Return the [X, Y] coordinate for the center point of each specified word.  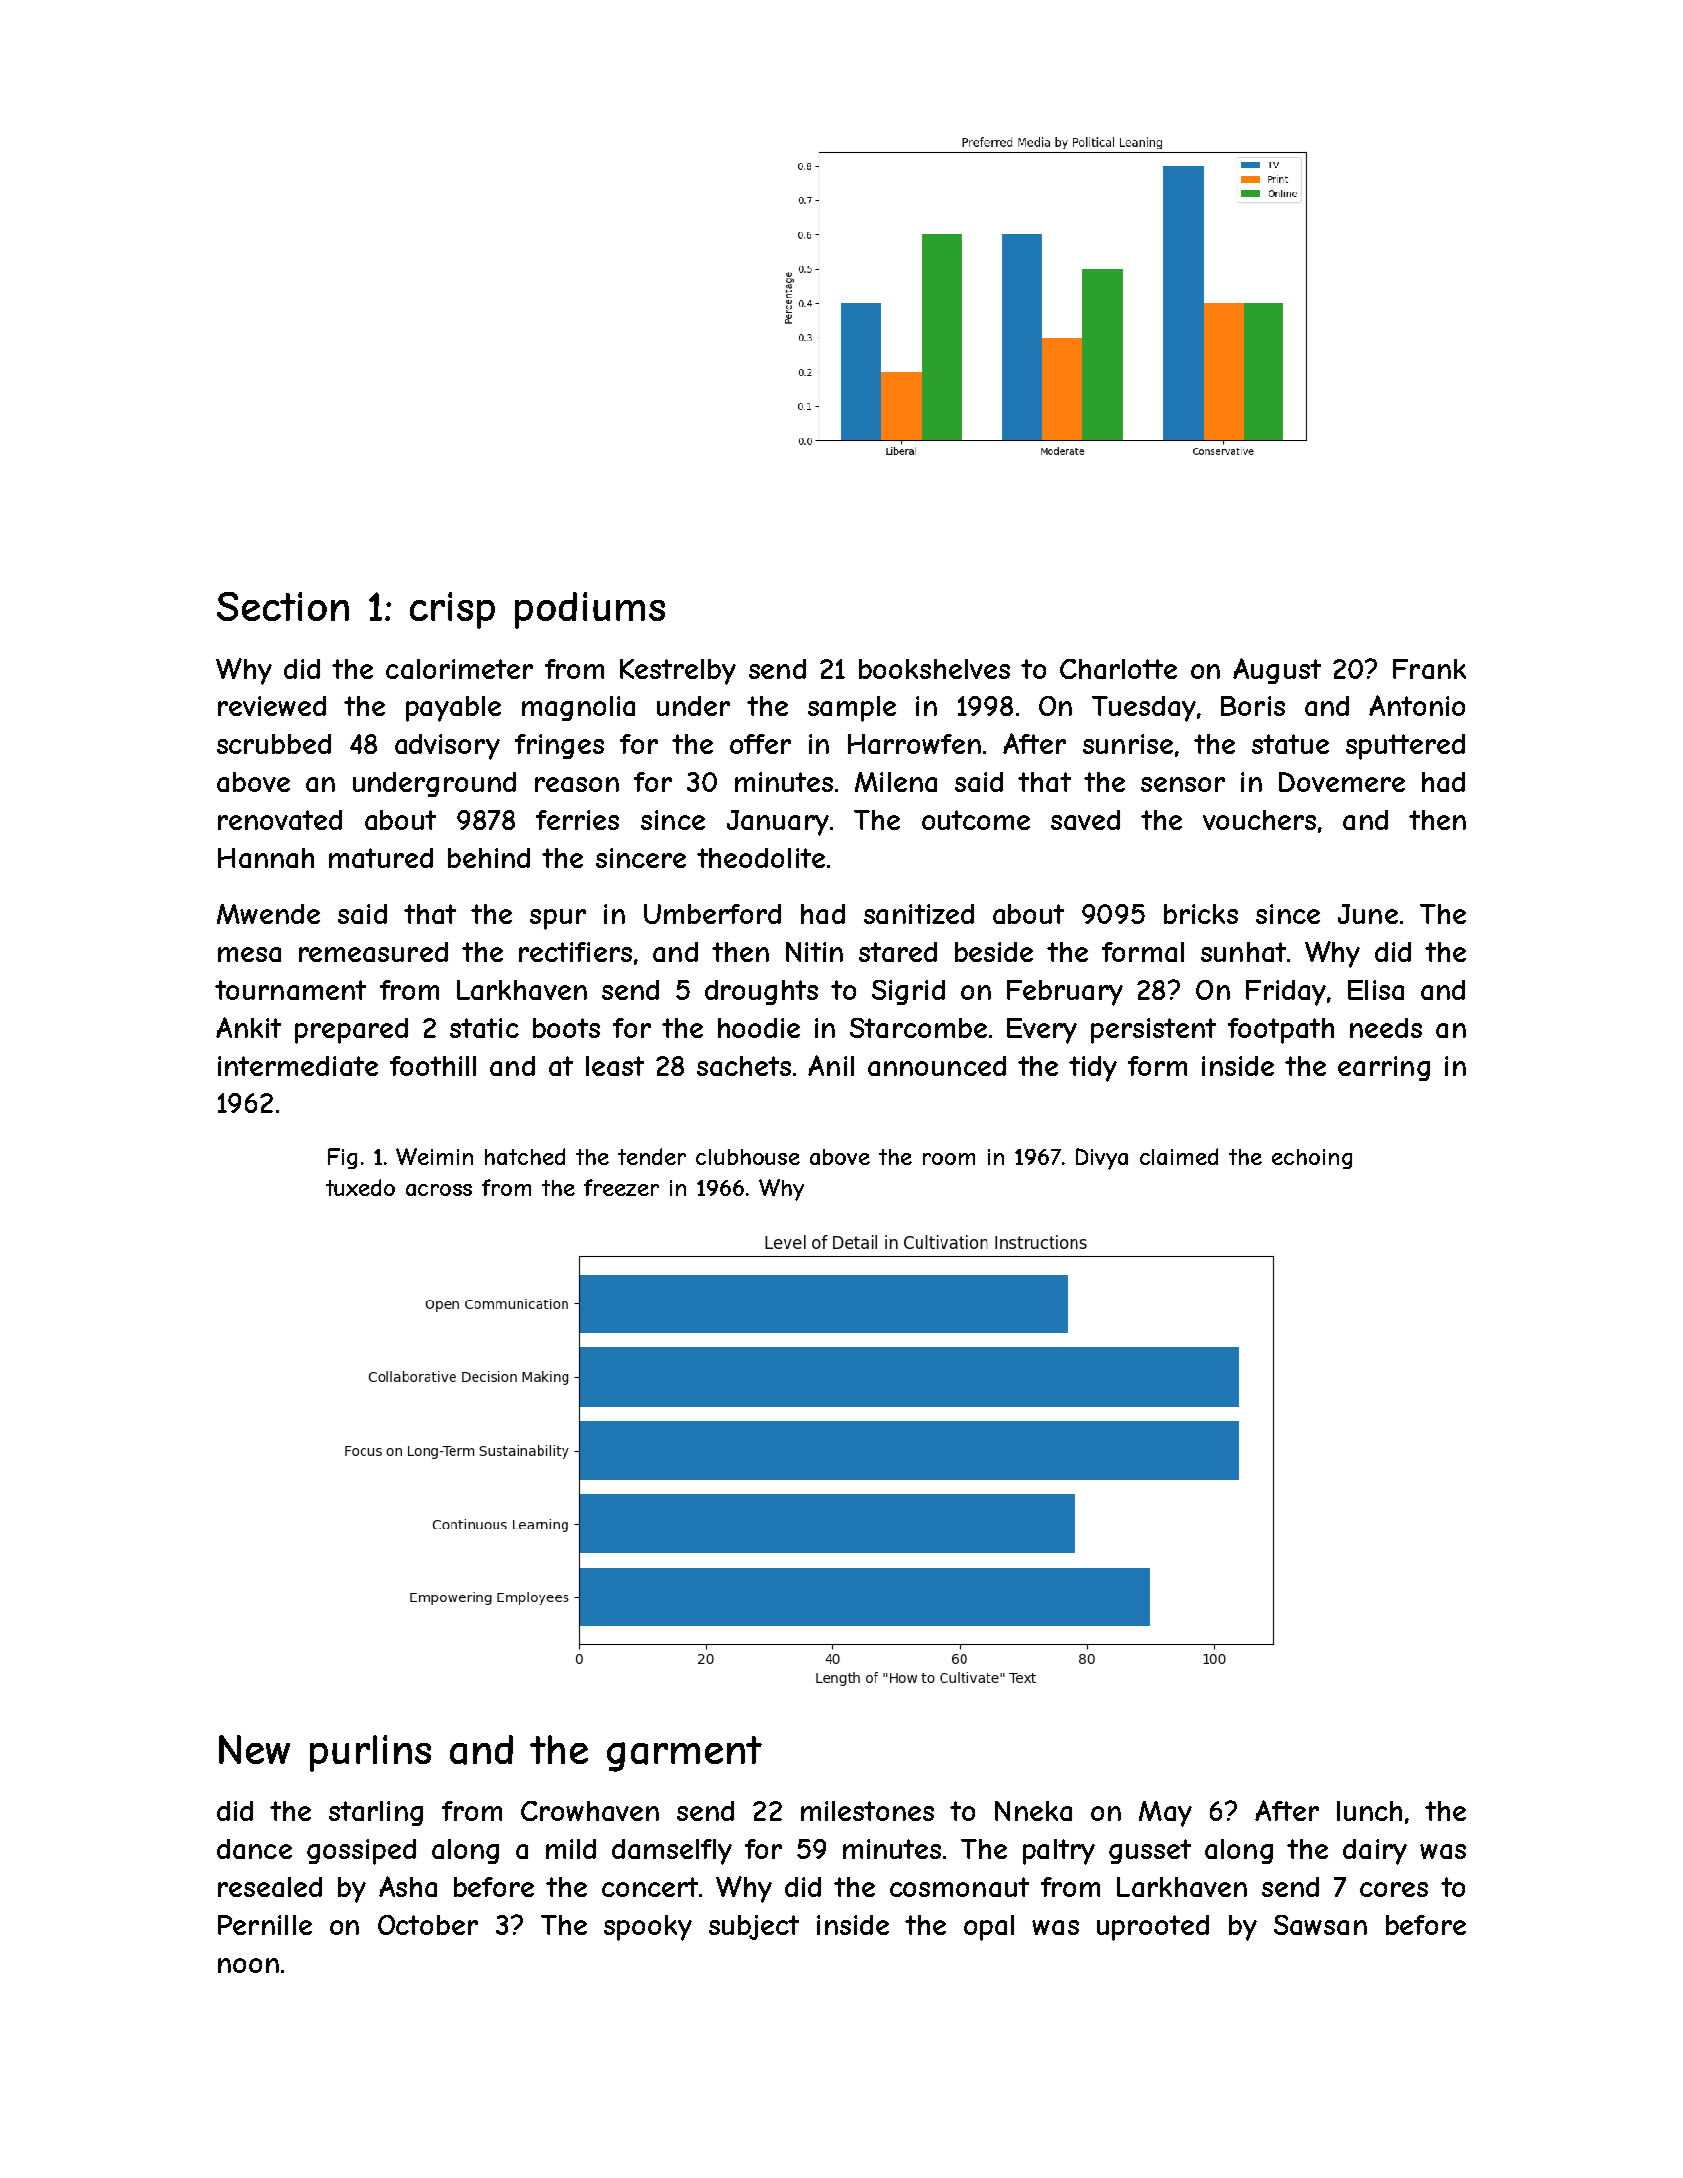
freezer [621, 1187]
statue [1290, 744]
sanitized [919, 914]
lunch [1369, 1811]
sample [852, 709]
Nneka [1033, 1811]
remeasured [373, 952]
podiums [590, 610]
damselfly [672, 1852]
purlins [370, 1753]
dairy [1375, 1852]
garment [684, 1754]
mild [571, 1849]
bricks [1201, 914]
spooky [648, 1928]
